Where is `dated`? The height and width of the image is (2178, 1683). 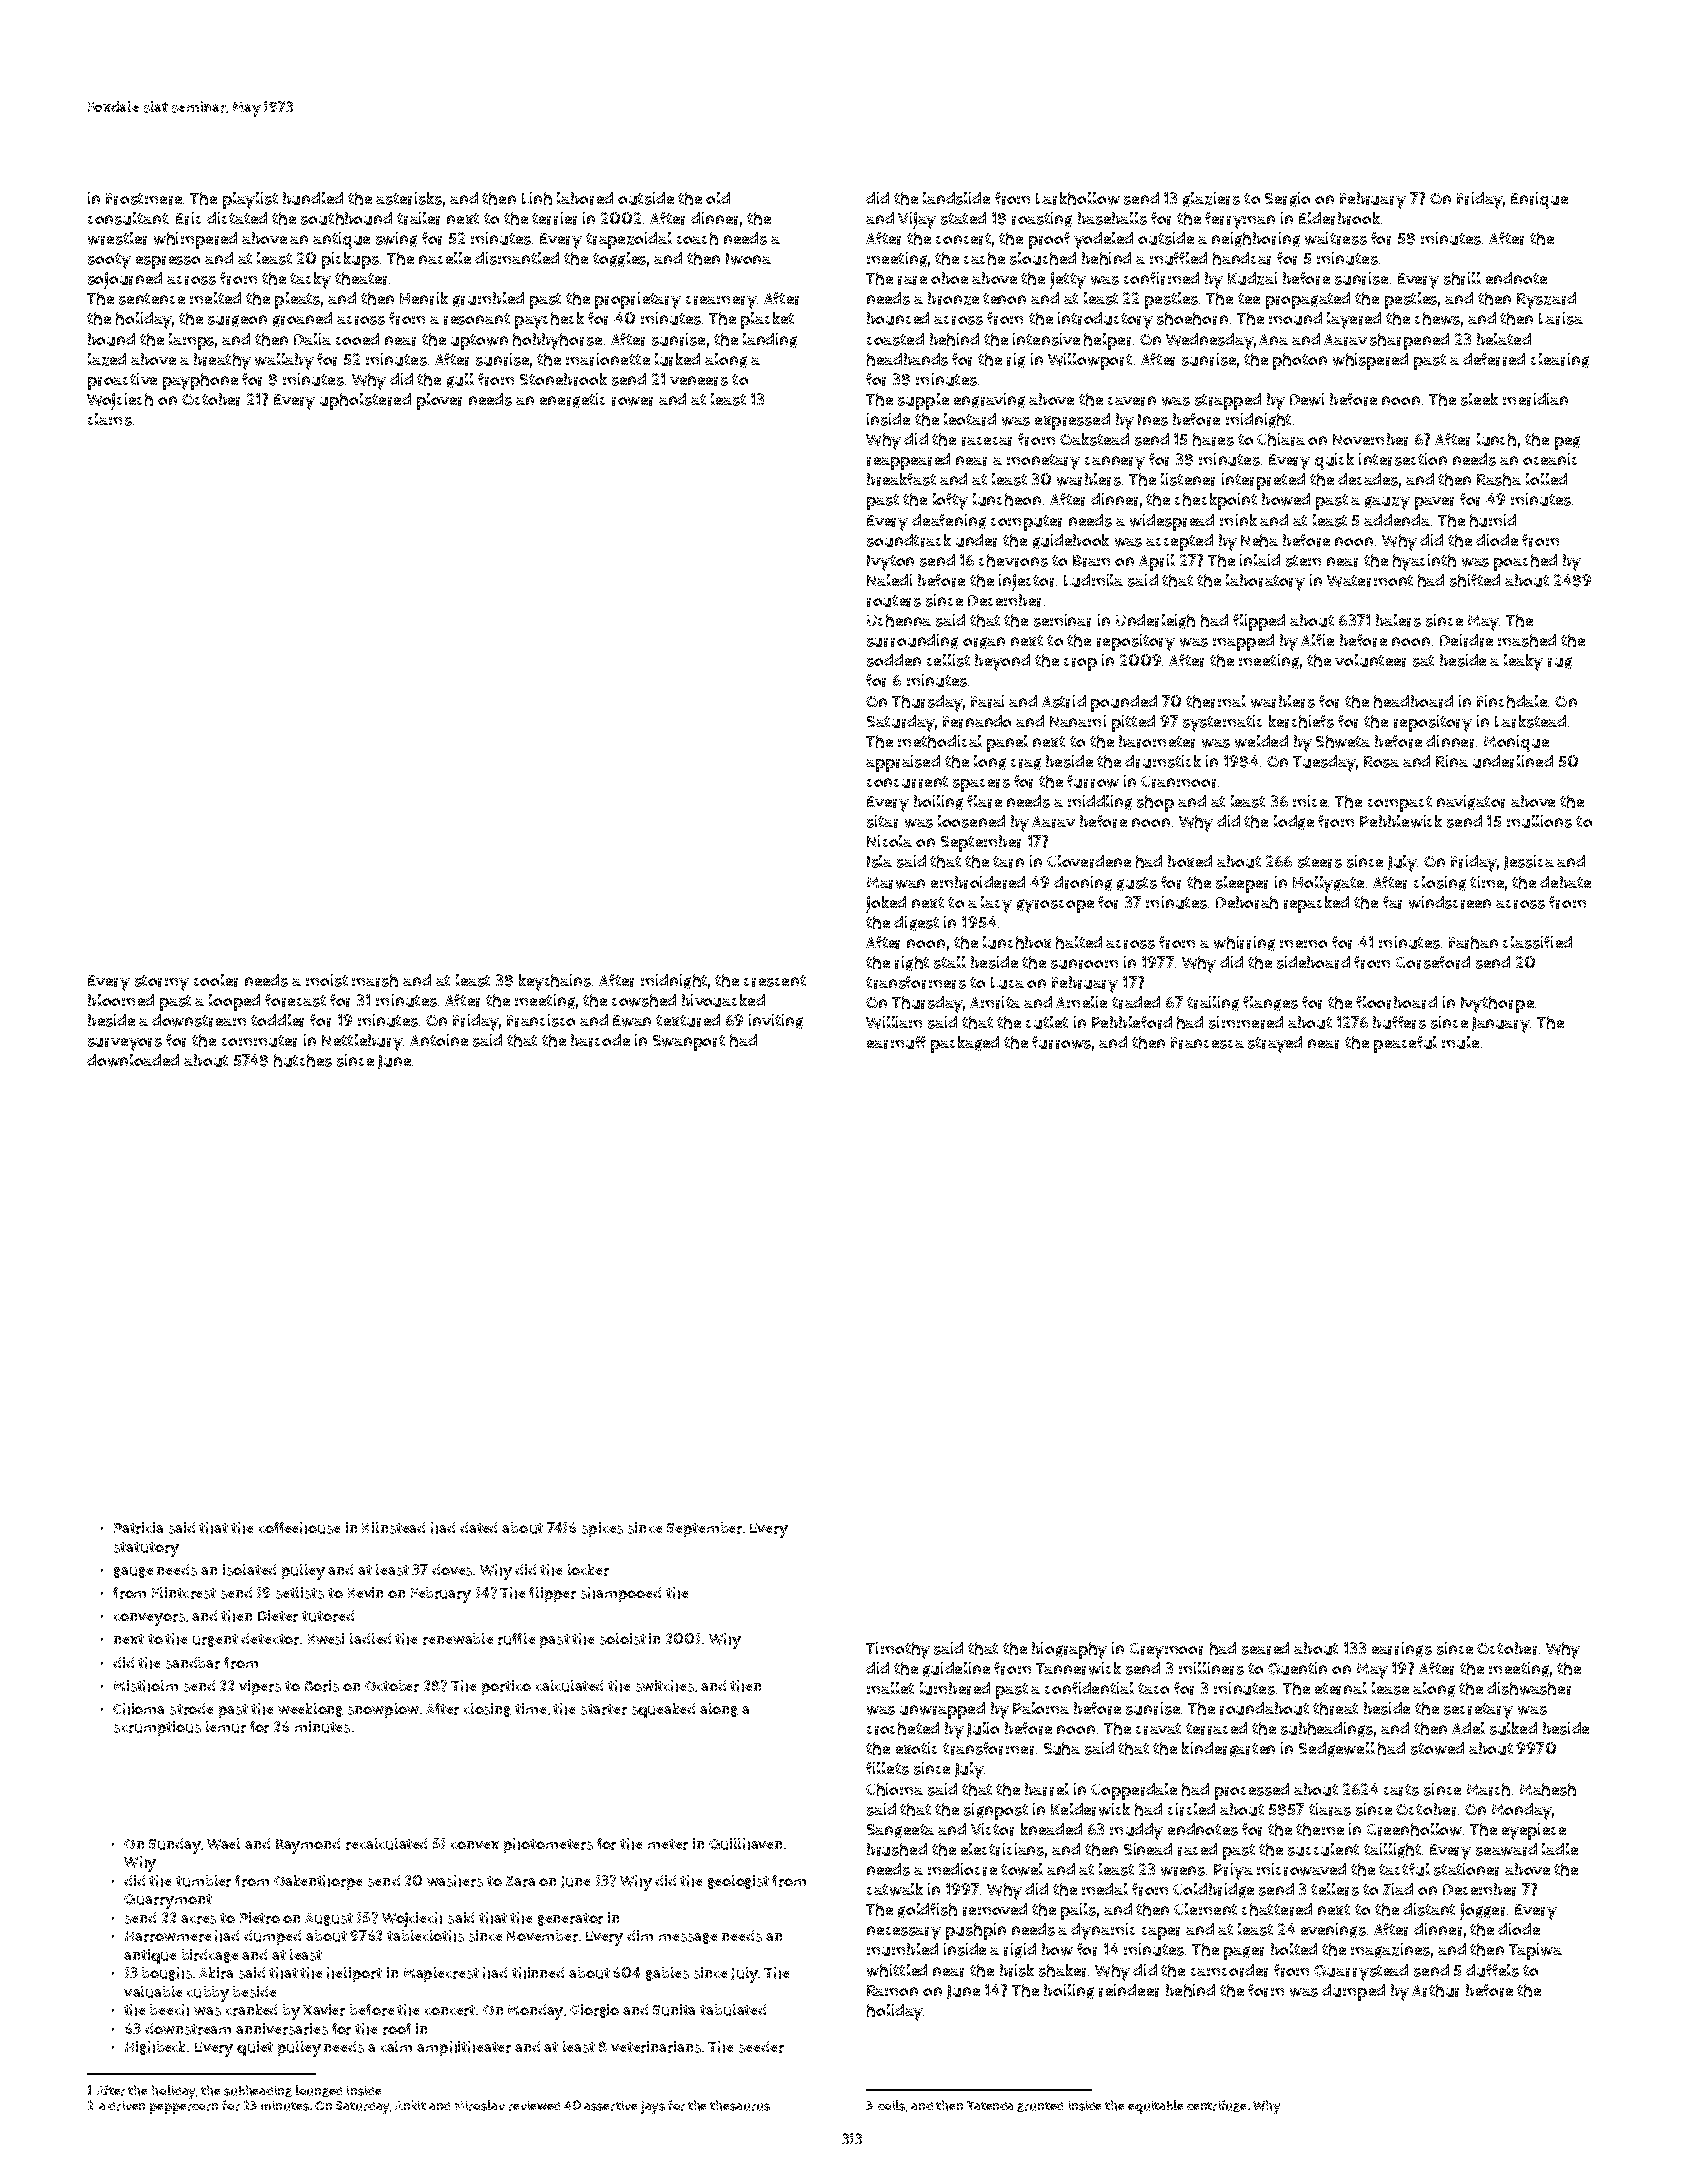
dated is located at coordinates (478, 1527).
